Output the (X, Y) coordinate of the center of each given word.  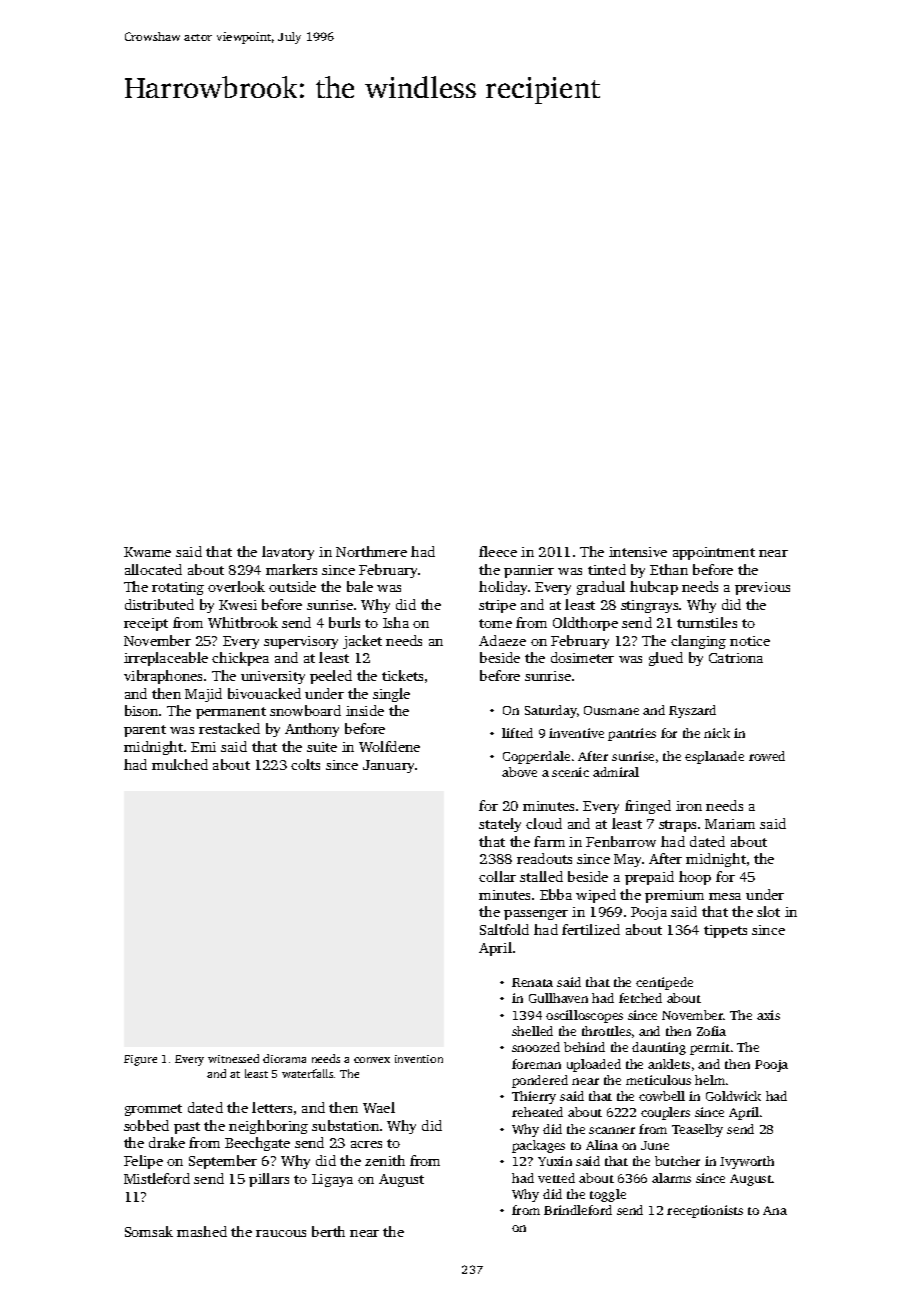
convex (372, 1060)
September (223, 1162)
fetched (640, 998)
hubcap (654, 588)
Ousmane (611, 710)
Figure (140, 1060)
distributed (159, 604)
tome (495, 623)
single (391, 695)
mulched (180, 764)
